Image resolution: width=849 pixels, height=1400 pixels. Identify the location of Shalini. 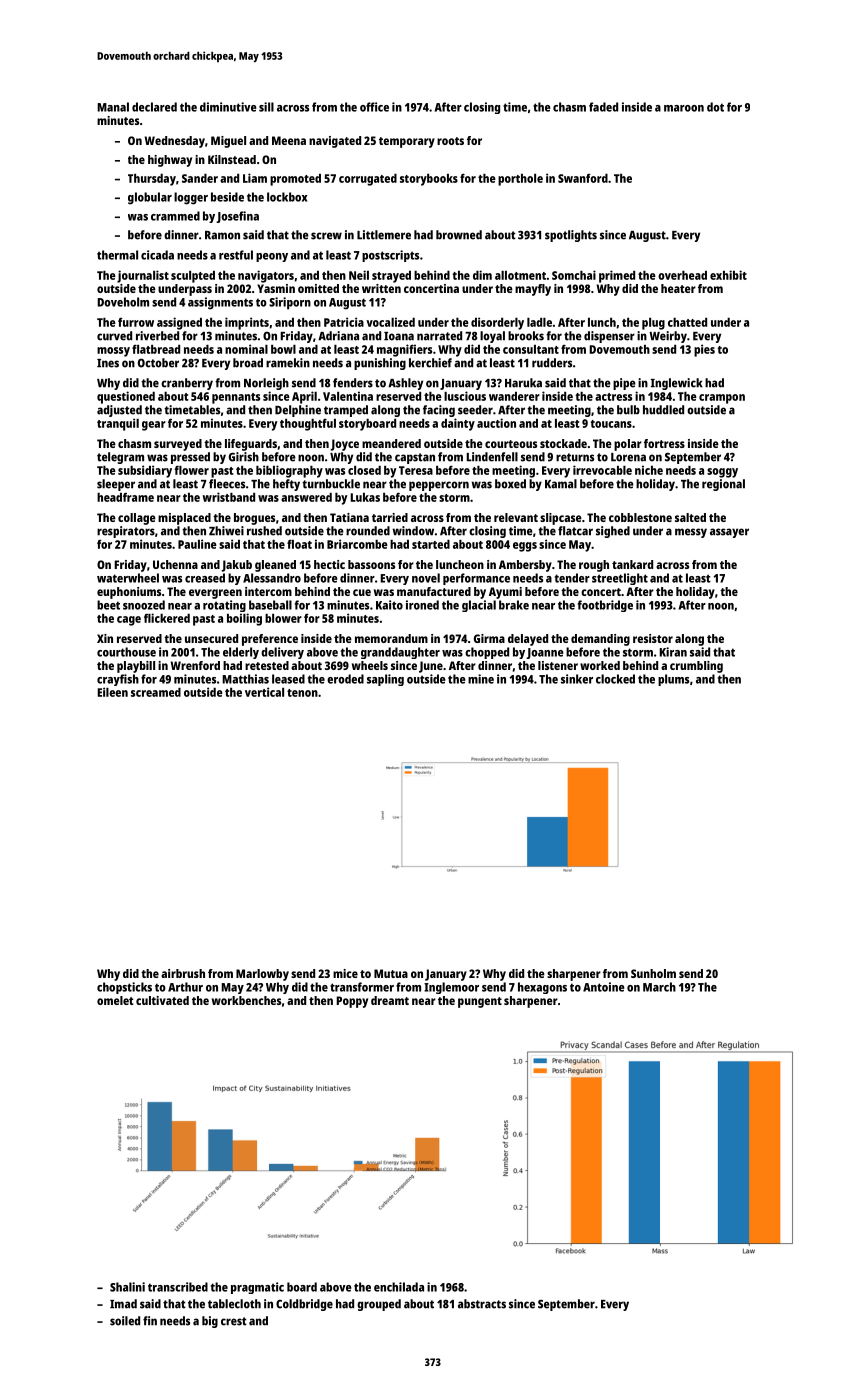
(127, 1287).
